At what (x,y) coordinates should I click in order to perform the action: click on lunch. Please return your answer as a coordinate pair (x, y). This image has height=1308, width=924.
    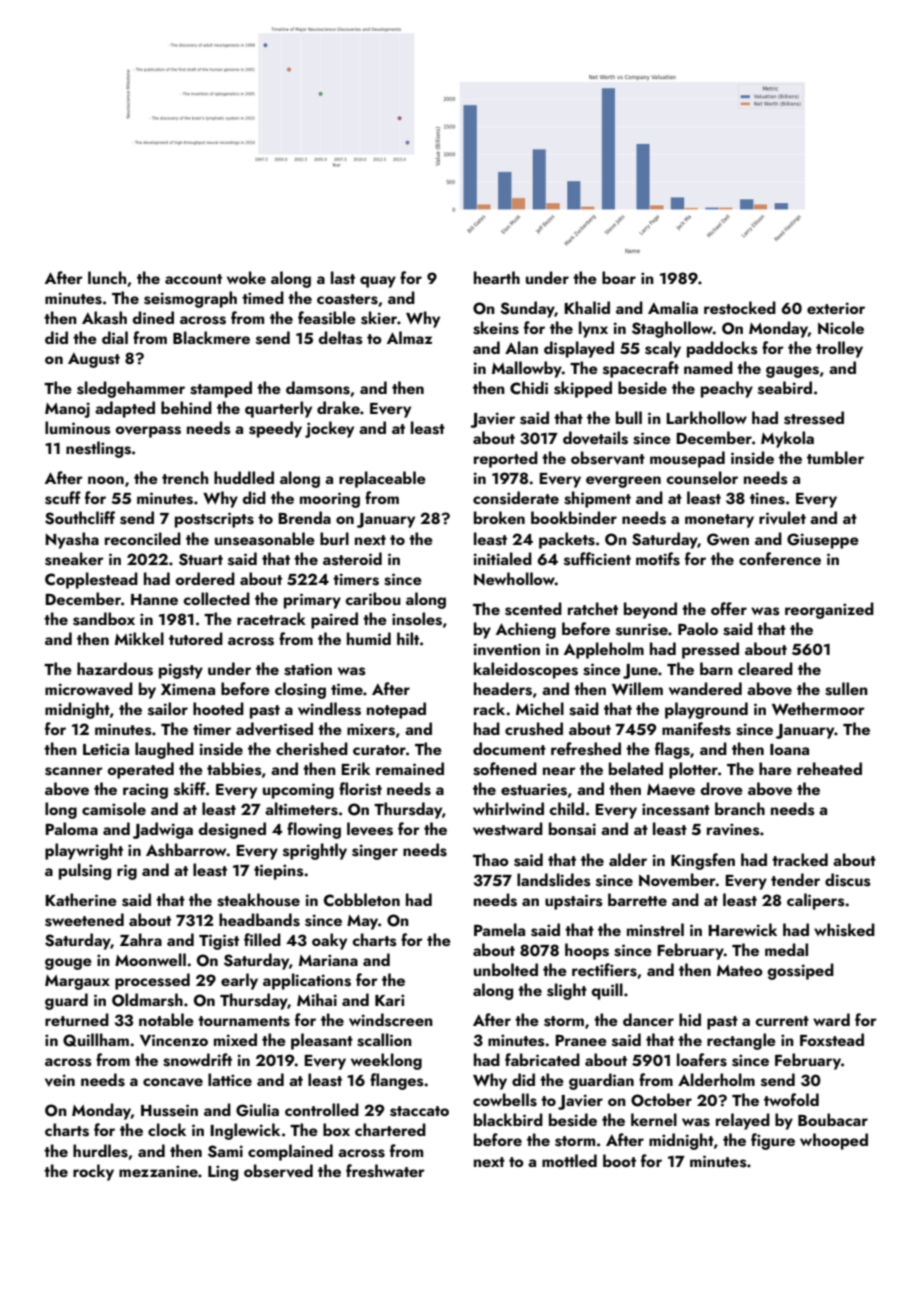
    Looking at the image, I should click on (107, 277).
